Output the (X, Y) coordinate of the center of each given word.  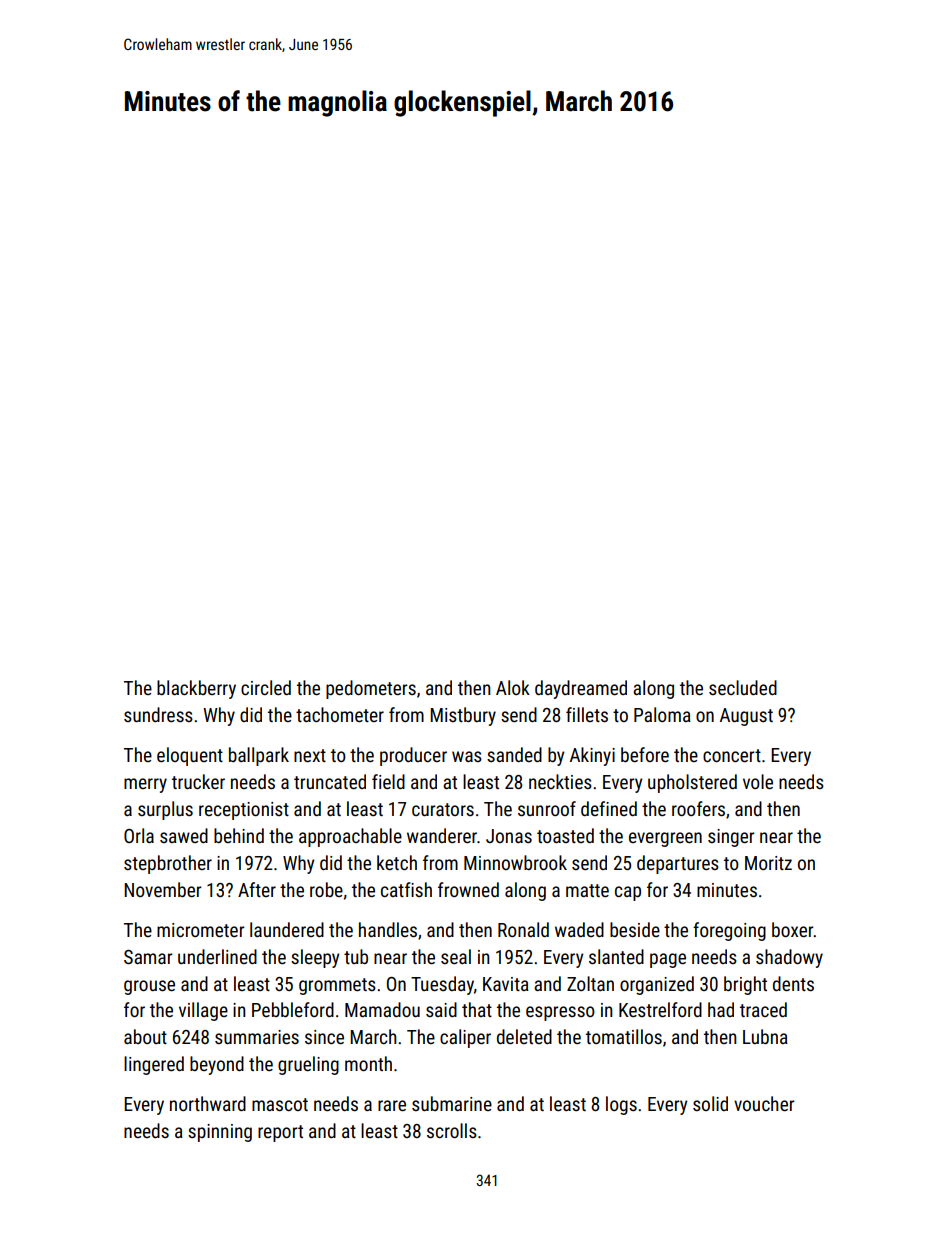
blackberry (196, 689)
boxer (793, 929)
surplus (165, 810)
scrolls (452, 1130)
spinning (220, 1133)
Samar (148, 957)
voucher (764, 1103)
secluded (743, 687)
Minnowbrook (515, 862)
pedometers (371, 689)
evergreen (665, 839)
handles (388, 929)
